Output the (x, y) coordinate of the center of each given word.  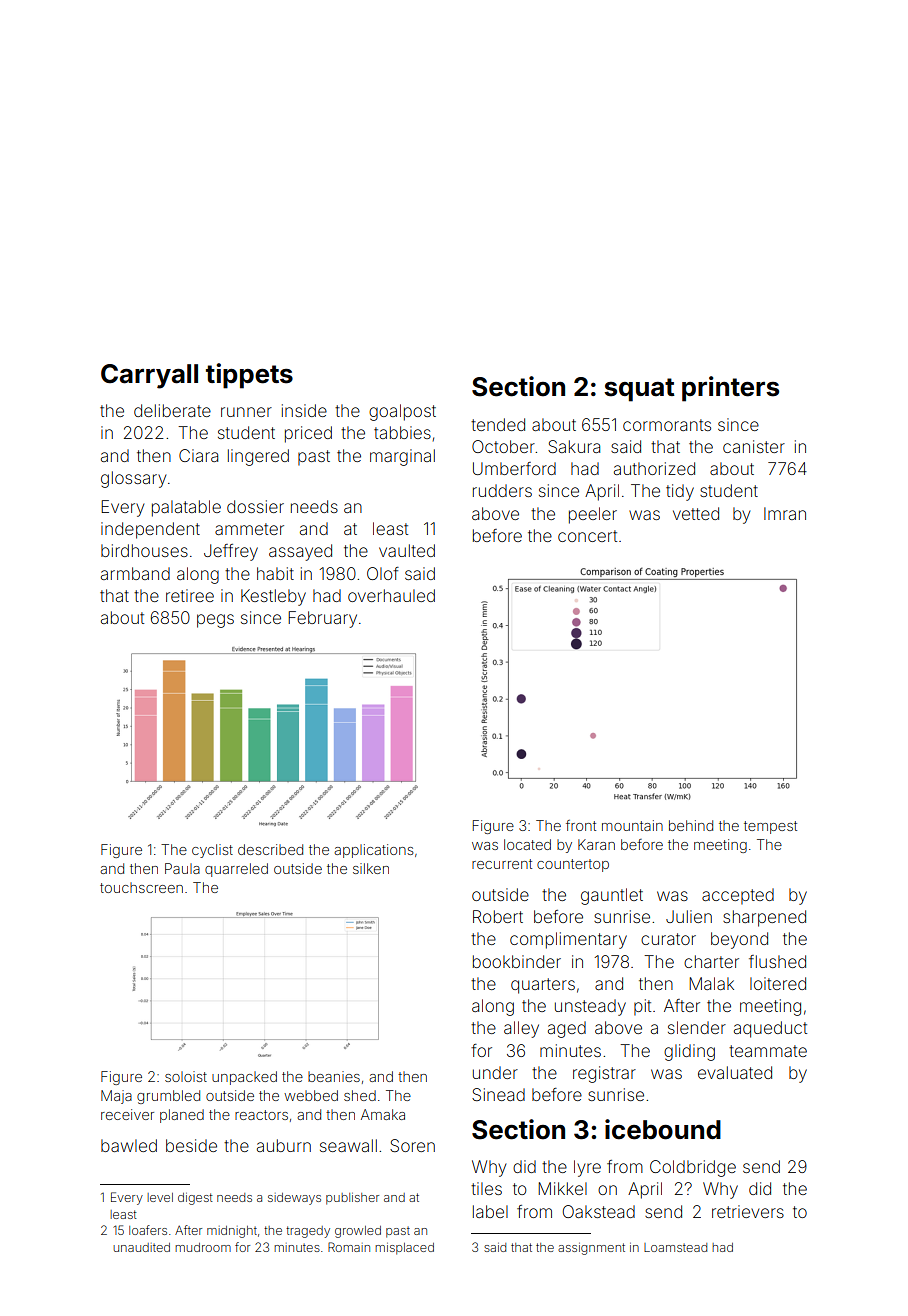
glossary (133, 479)
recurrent (502, 864)
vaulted (407, 550)
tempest (770, 827)
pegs (215, 621)
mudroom (203, 1247)
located (527, 844)
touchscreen (141, 887)
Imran (785, 513)
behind (691, 825)
